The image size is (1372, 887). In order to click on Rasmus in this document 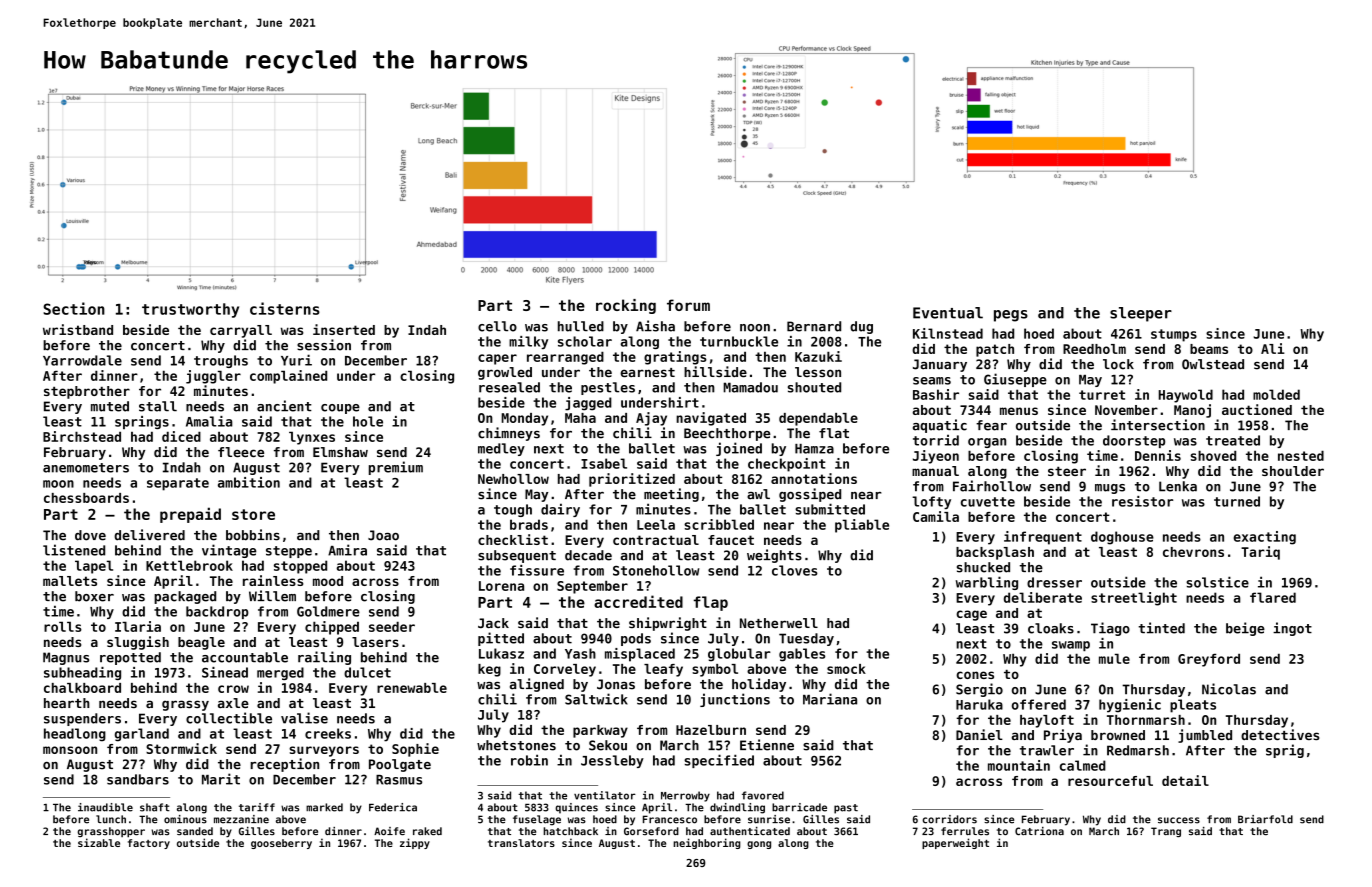, I will do `click(399, 780)`.
